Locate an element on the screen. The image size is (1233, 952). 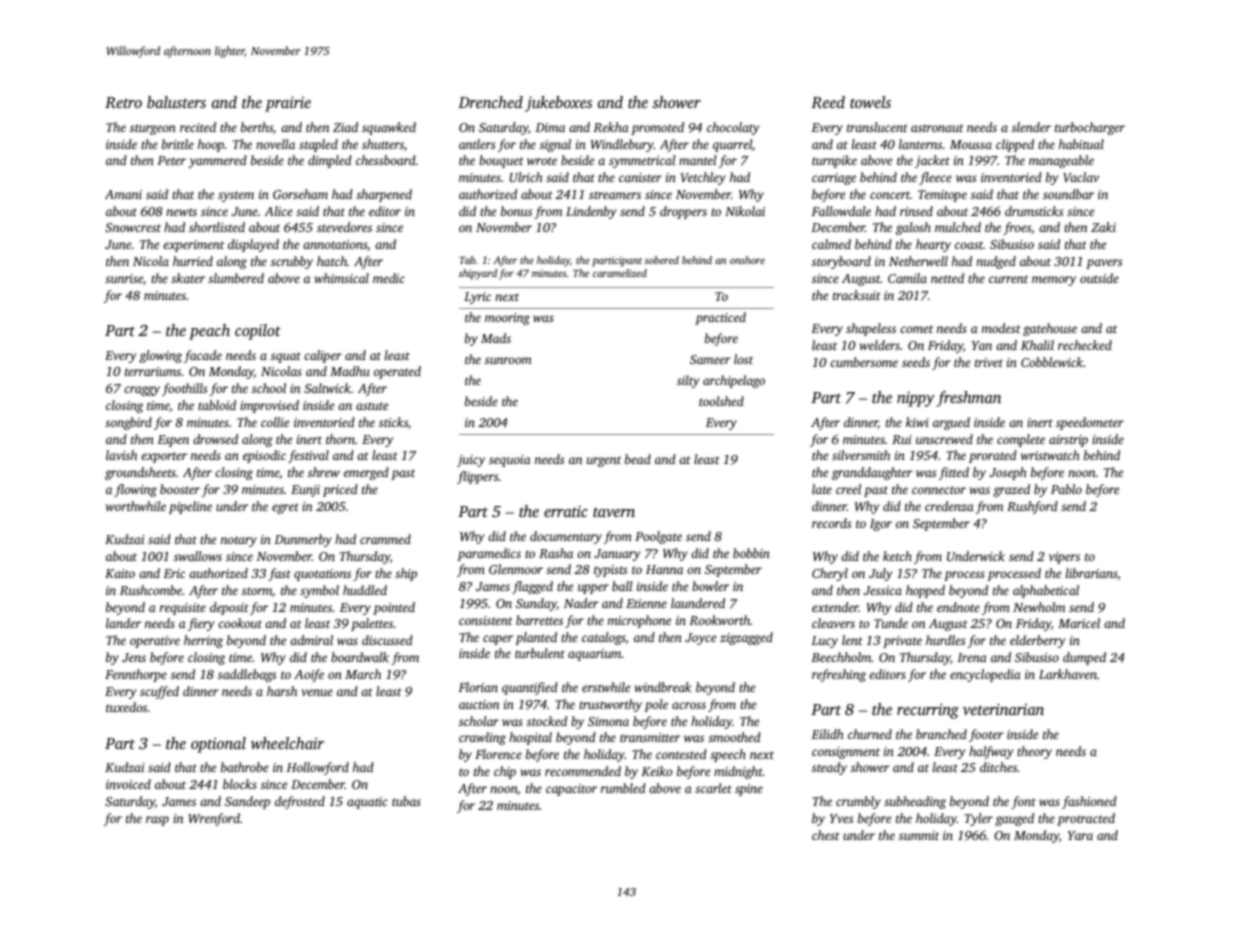
Wrenford is located at coordinates (214, 819).
